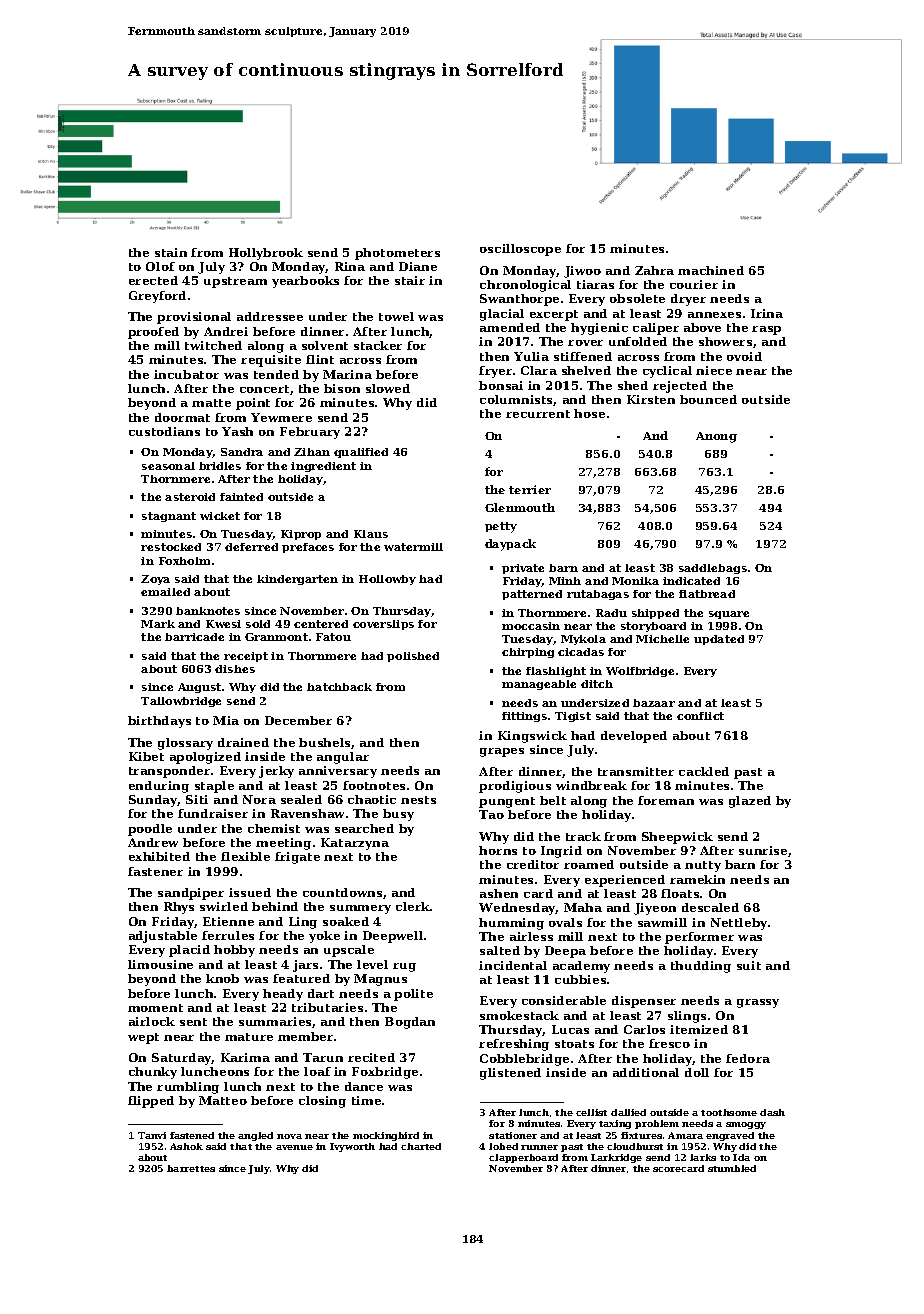 This page has height=1314, width=924. Describe the element at coordinates (634, 737) in the page. I see `developed` at that location.
